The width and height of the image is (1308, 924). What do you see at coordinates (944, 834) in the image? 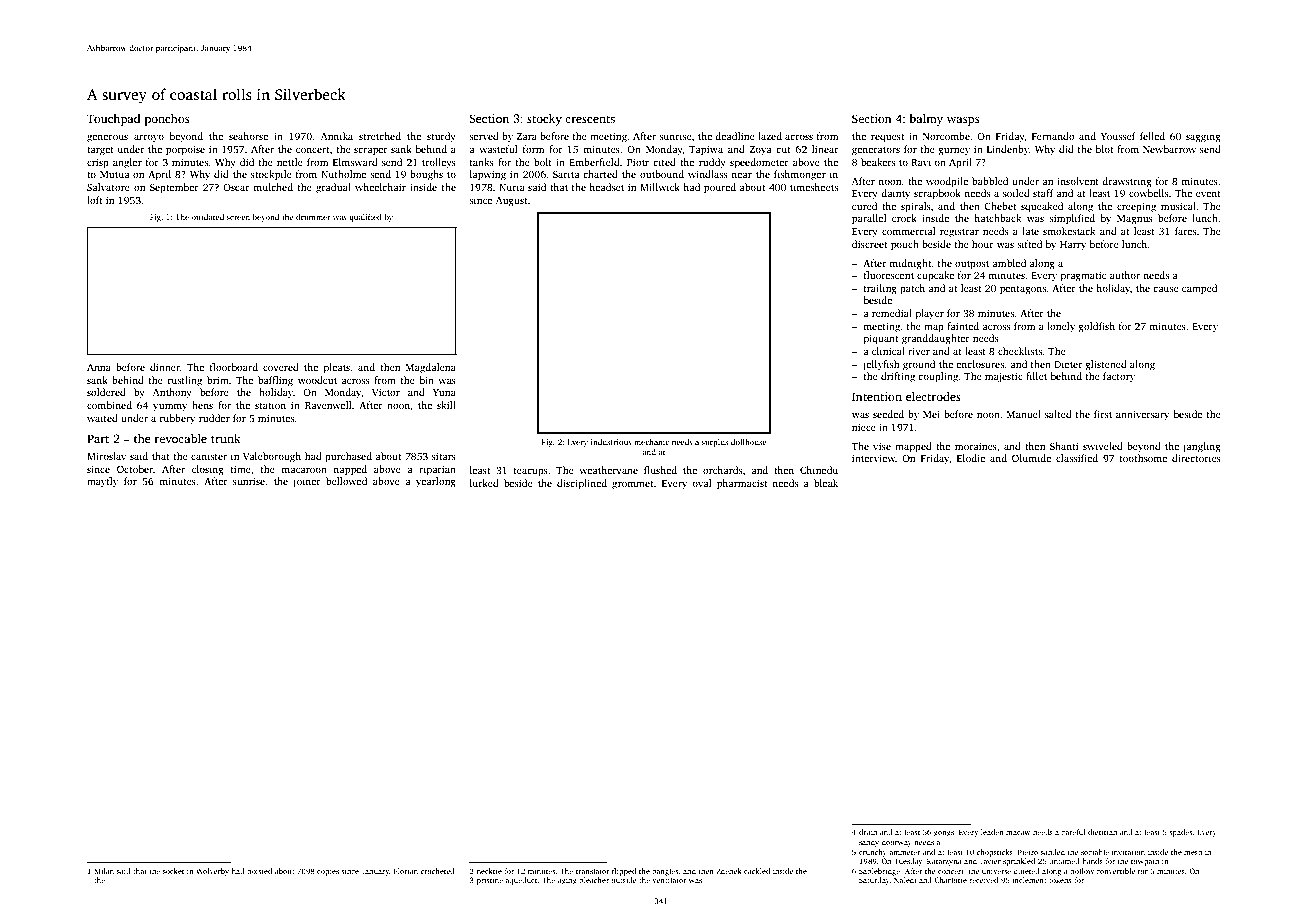
I see `gongs` at bounding box center [944, 834].
